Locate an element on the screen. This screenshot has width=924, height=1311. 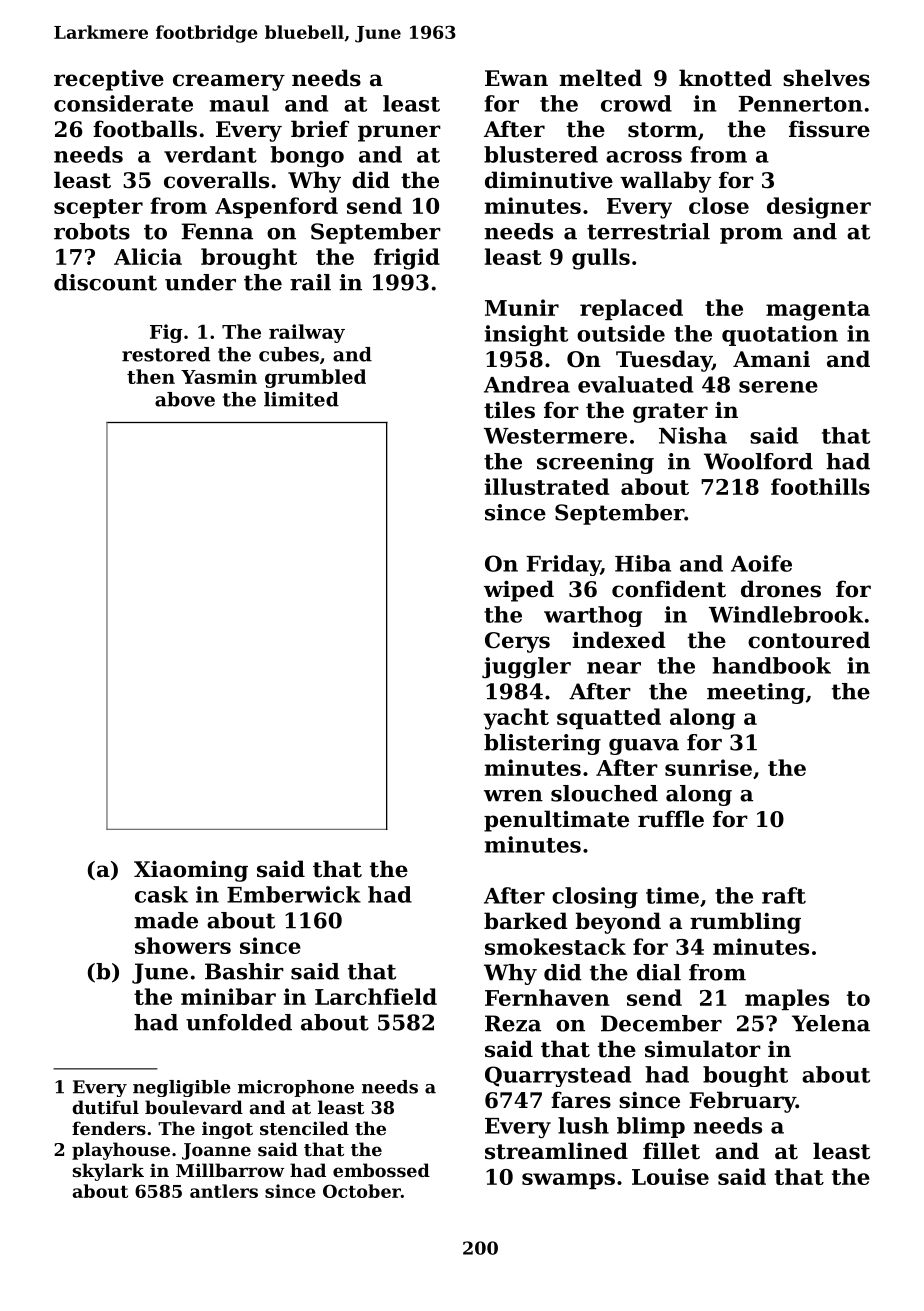
Friday is located at coordinates (563, 565).
